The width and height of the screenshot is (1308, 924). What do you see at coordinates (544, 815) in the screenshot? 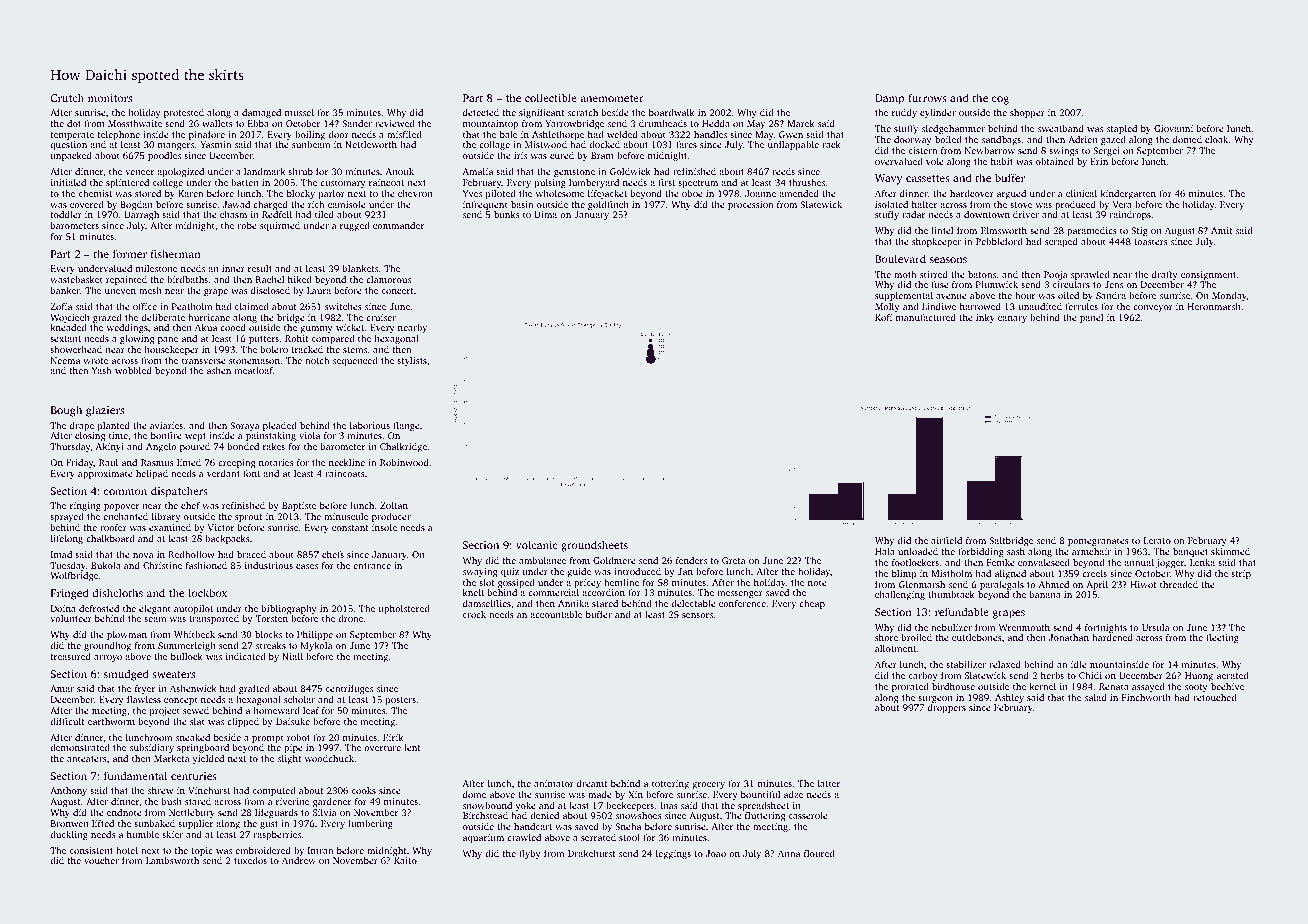
I see `denied` at bounding box center [544, 815].
